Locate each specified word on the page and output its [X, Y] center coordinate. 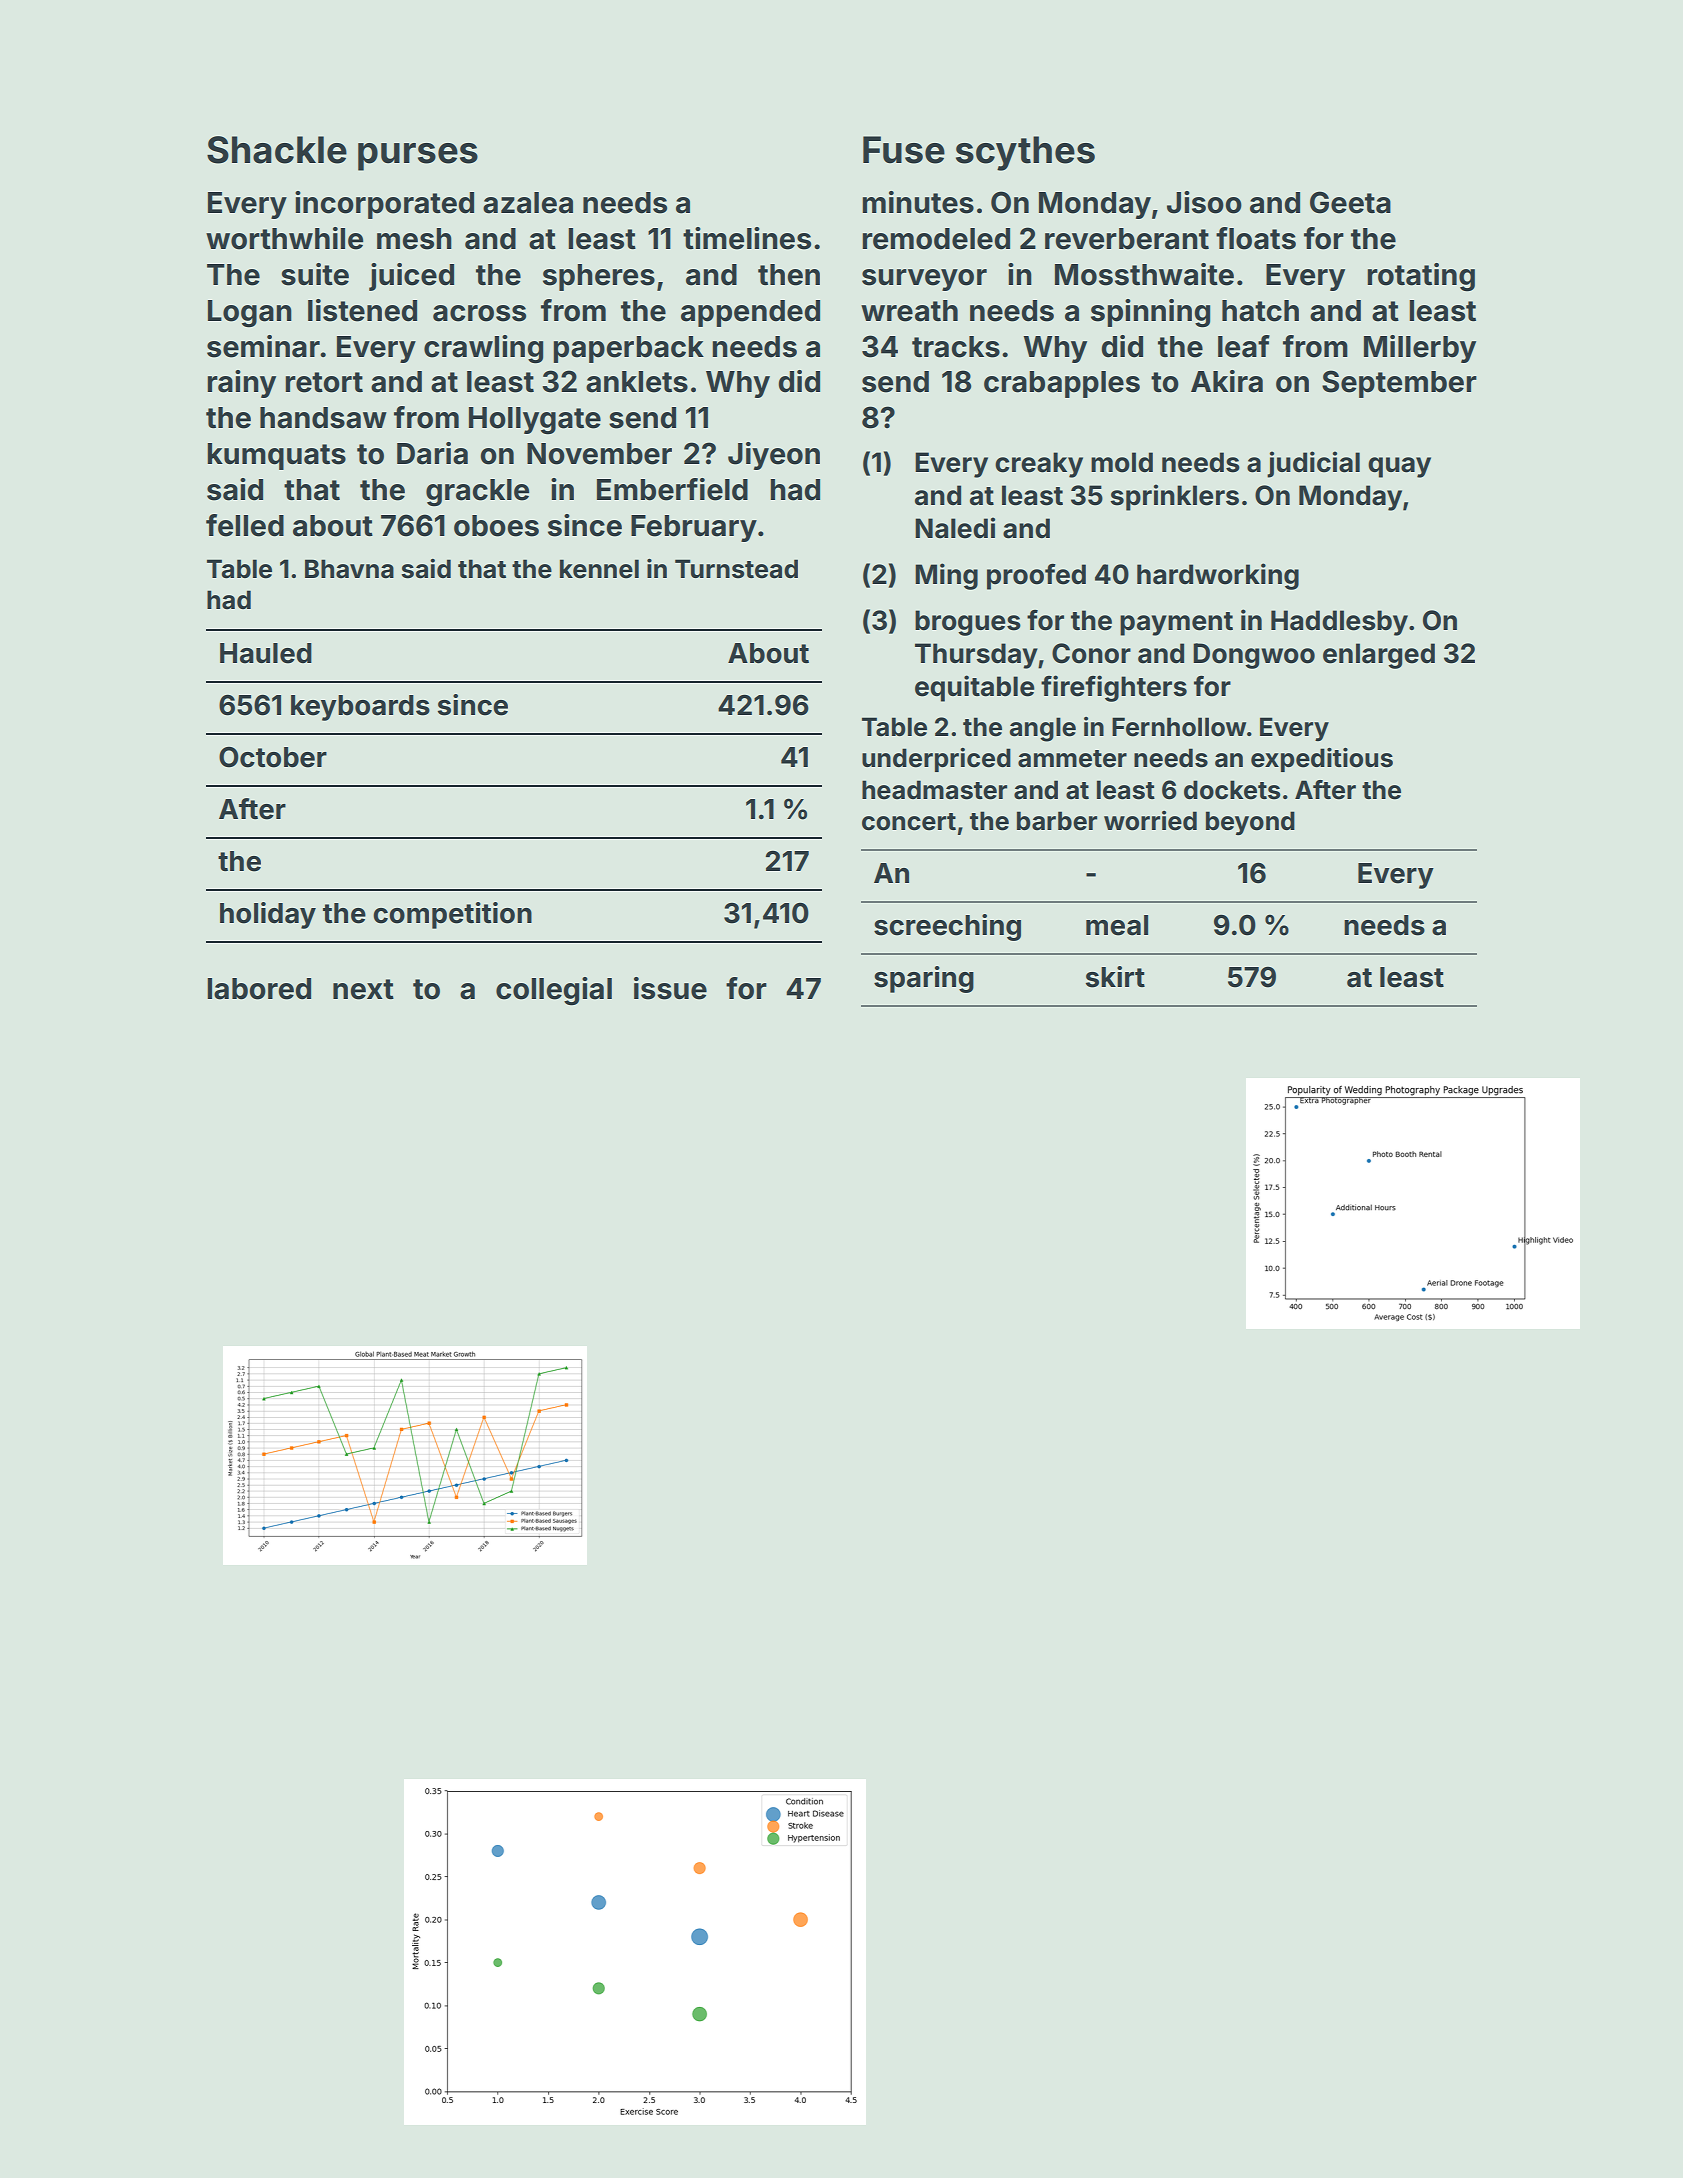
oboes [496, 526]
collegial [554, 991]
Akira [1227, 381]
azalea [528, 203]
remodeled [936, 239]
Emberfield [672, 489]
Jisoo [1204, 202]
